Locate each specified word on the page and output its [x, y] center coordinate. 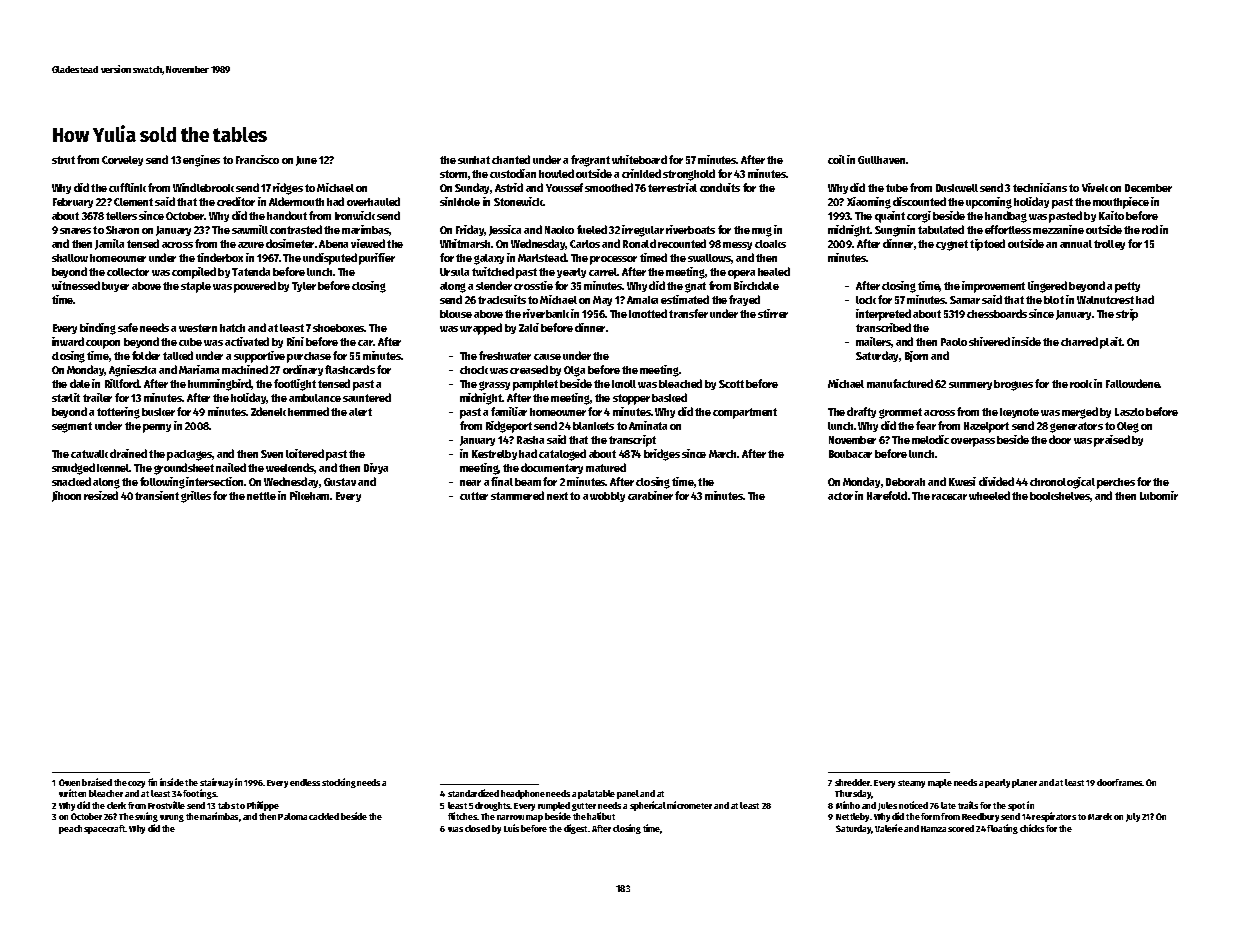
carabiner [650, 495]
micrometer [689, 805]
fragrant [590, 161]
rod [1150, 229]
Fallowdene [1133, 383]
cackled [324, 816]
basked [669, 397]
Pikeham [309, 495]
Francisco [257, 159]
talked [178, 355]
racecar [949, 497]
